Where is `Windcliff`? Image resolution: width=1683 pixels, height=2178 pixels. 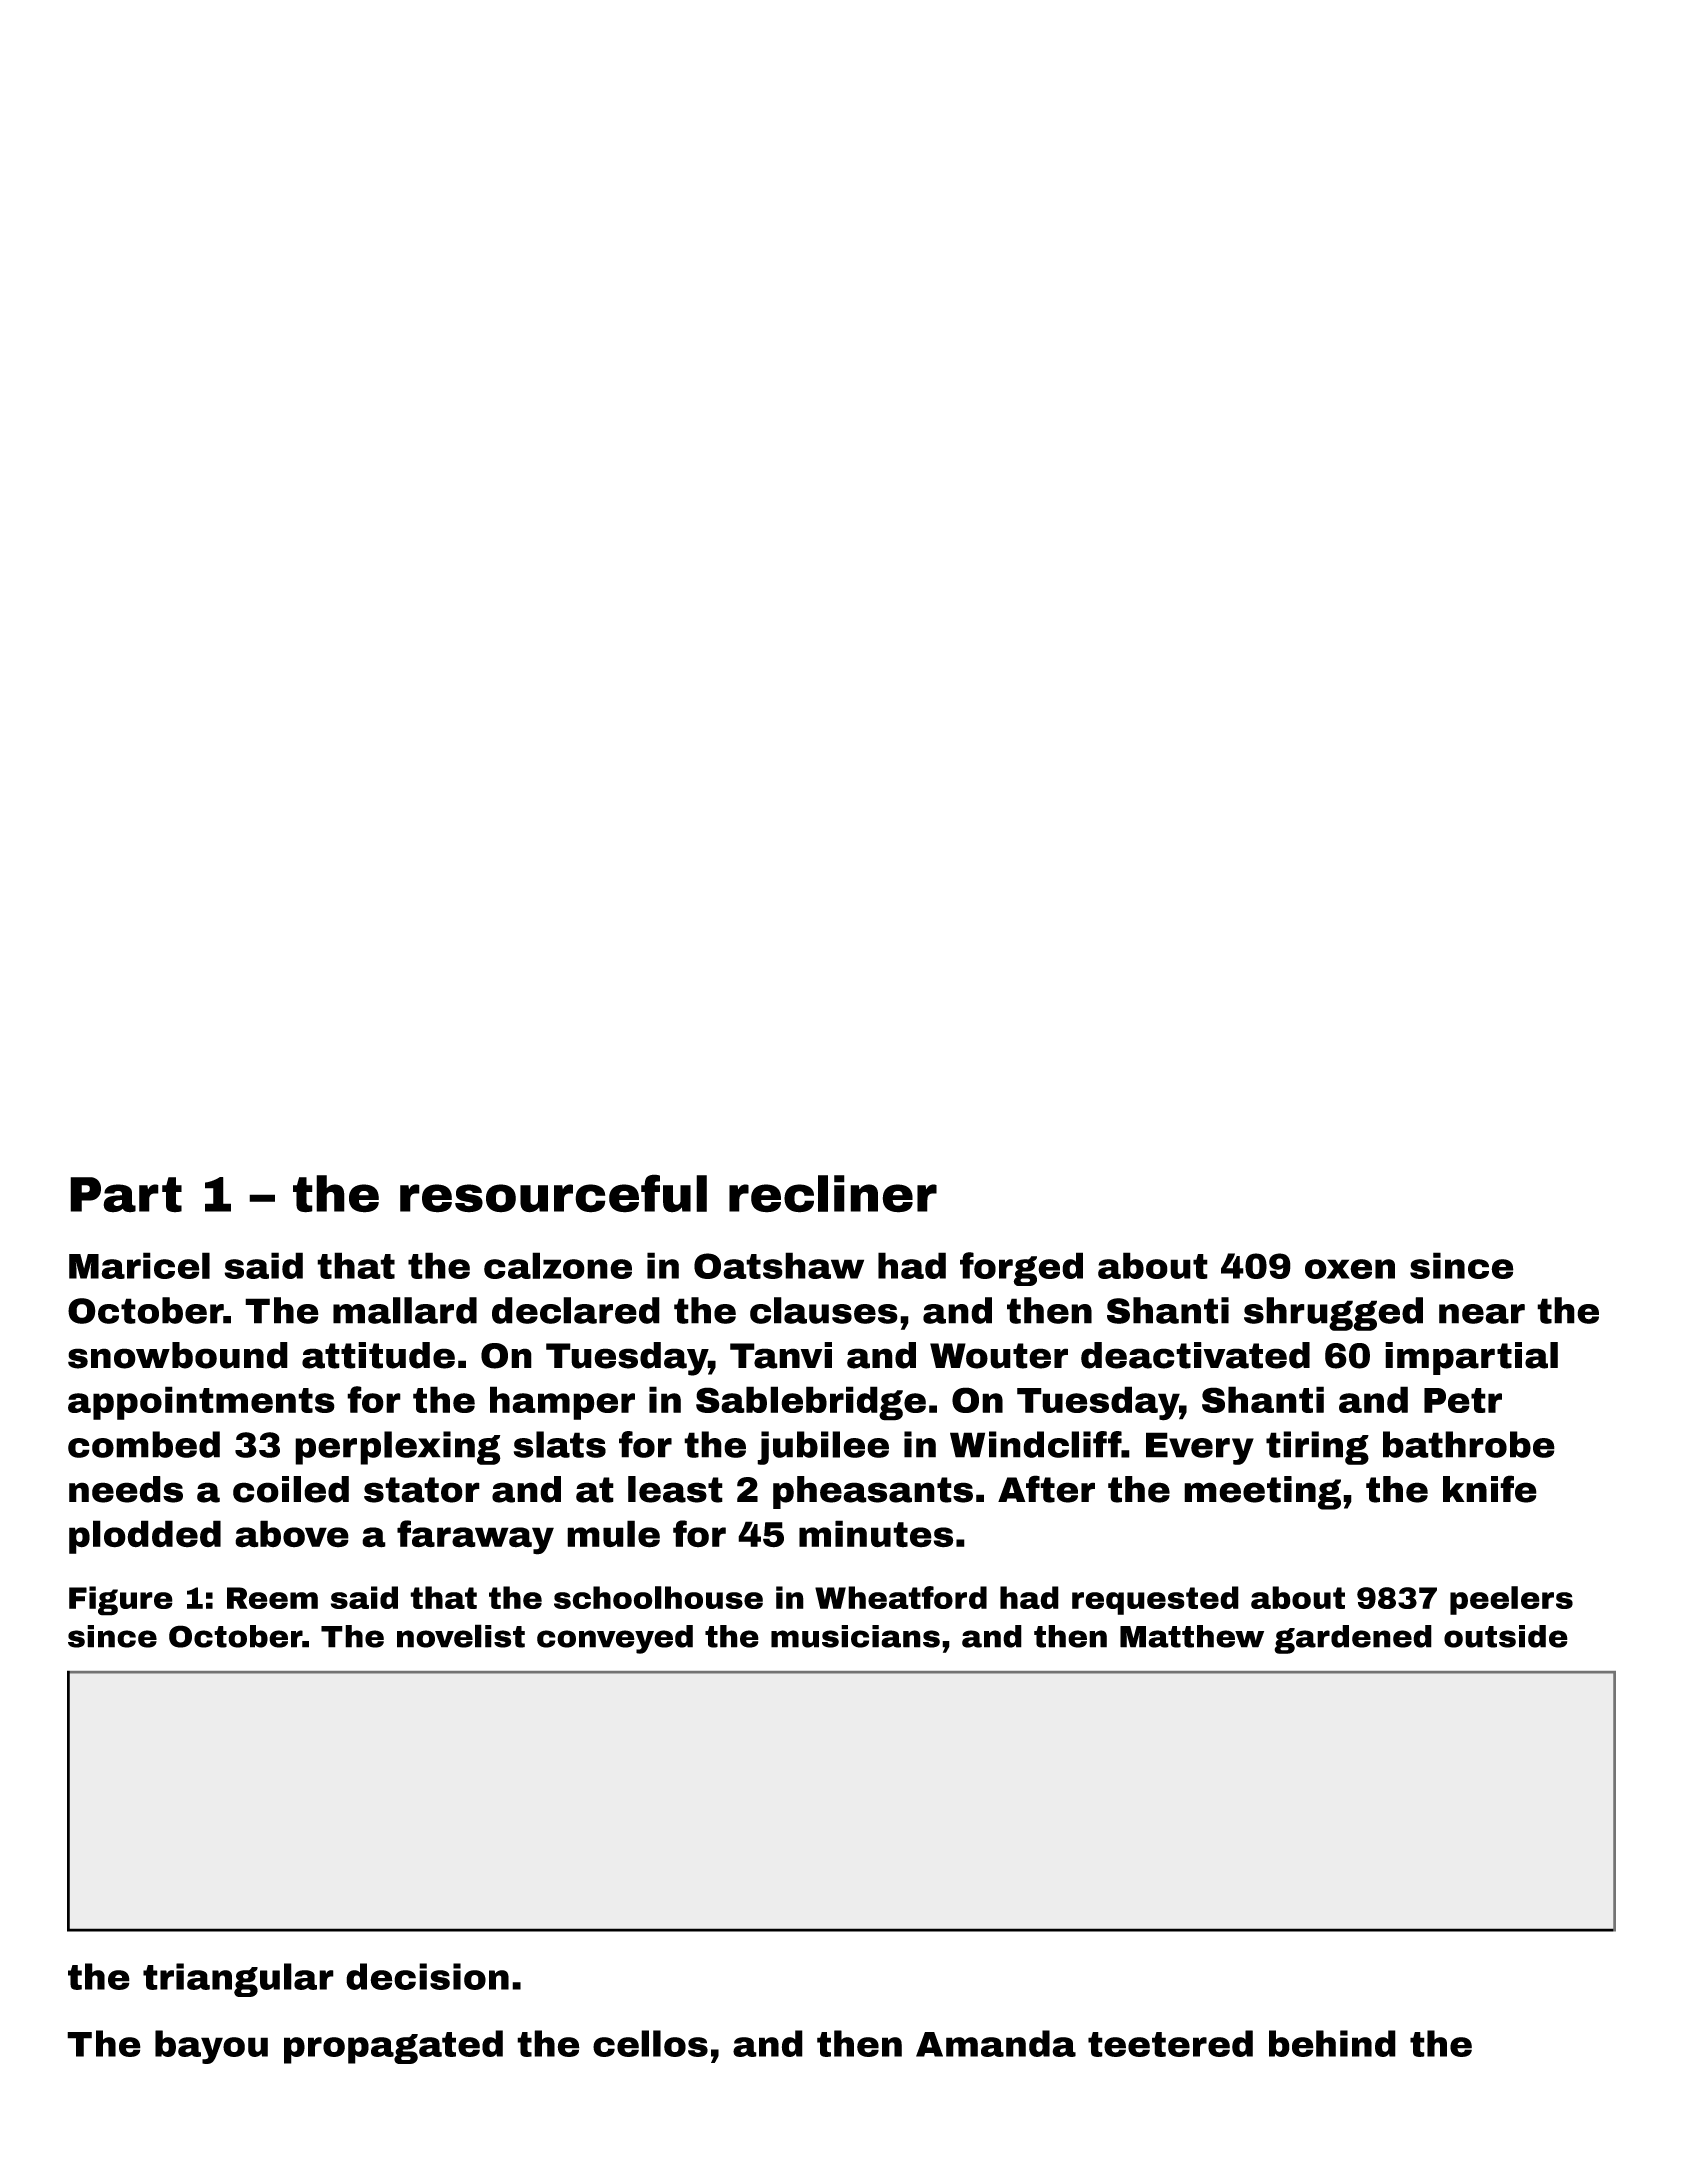 Windcliff is located at coordinates (1036, 1444).
